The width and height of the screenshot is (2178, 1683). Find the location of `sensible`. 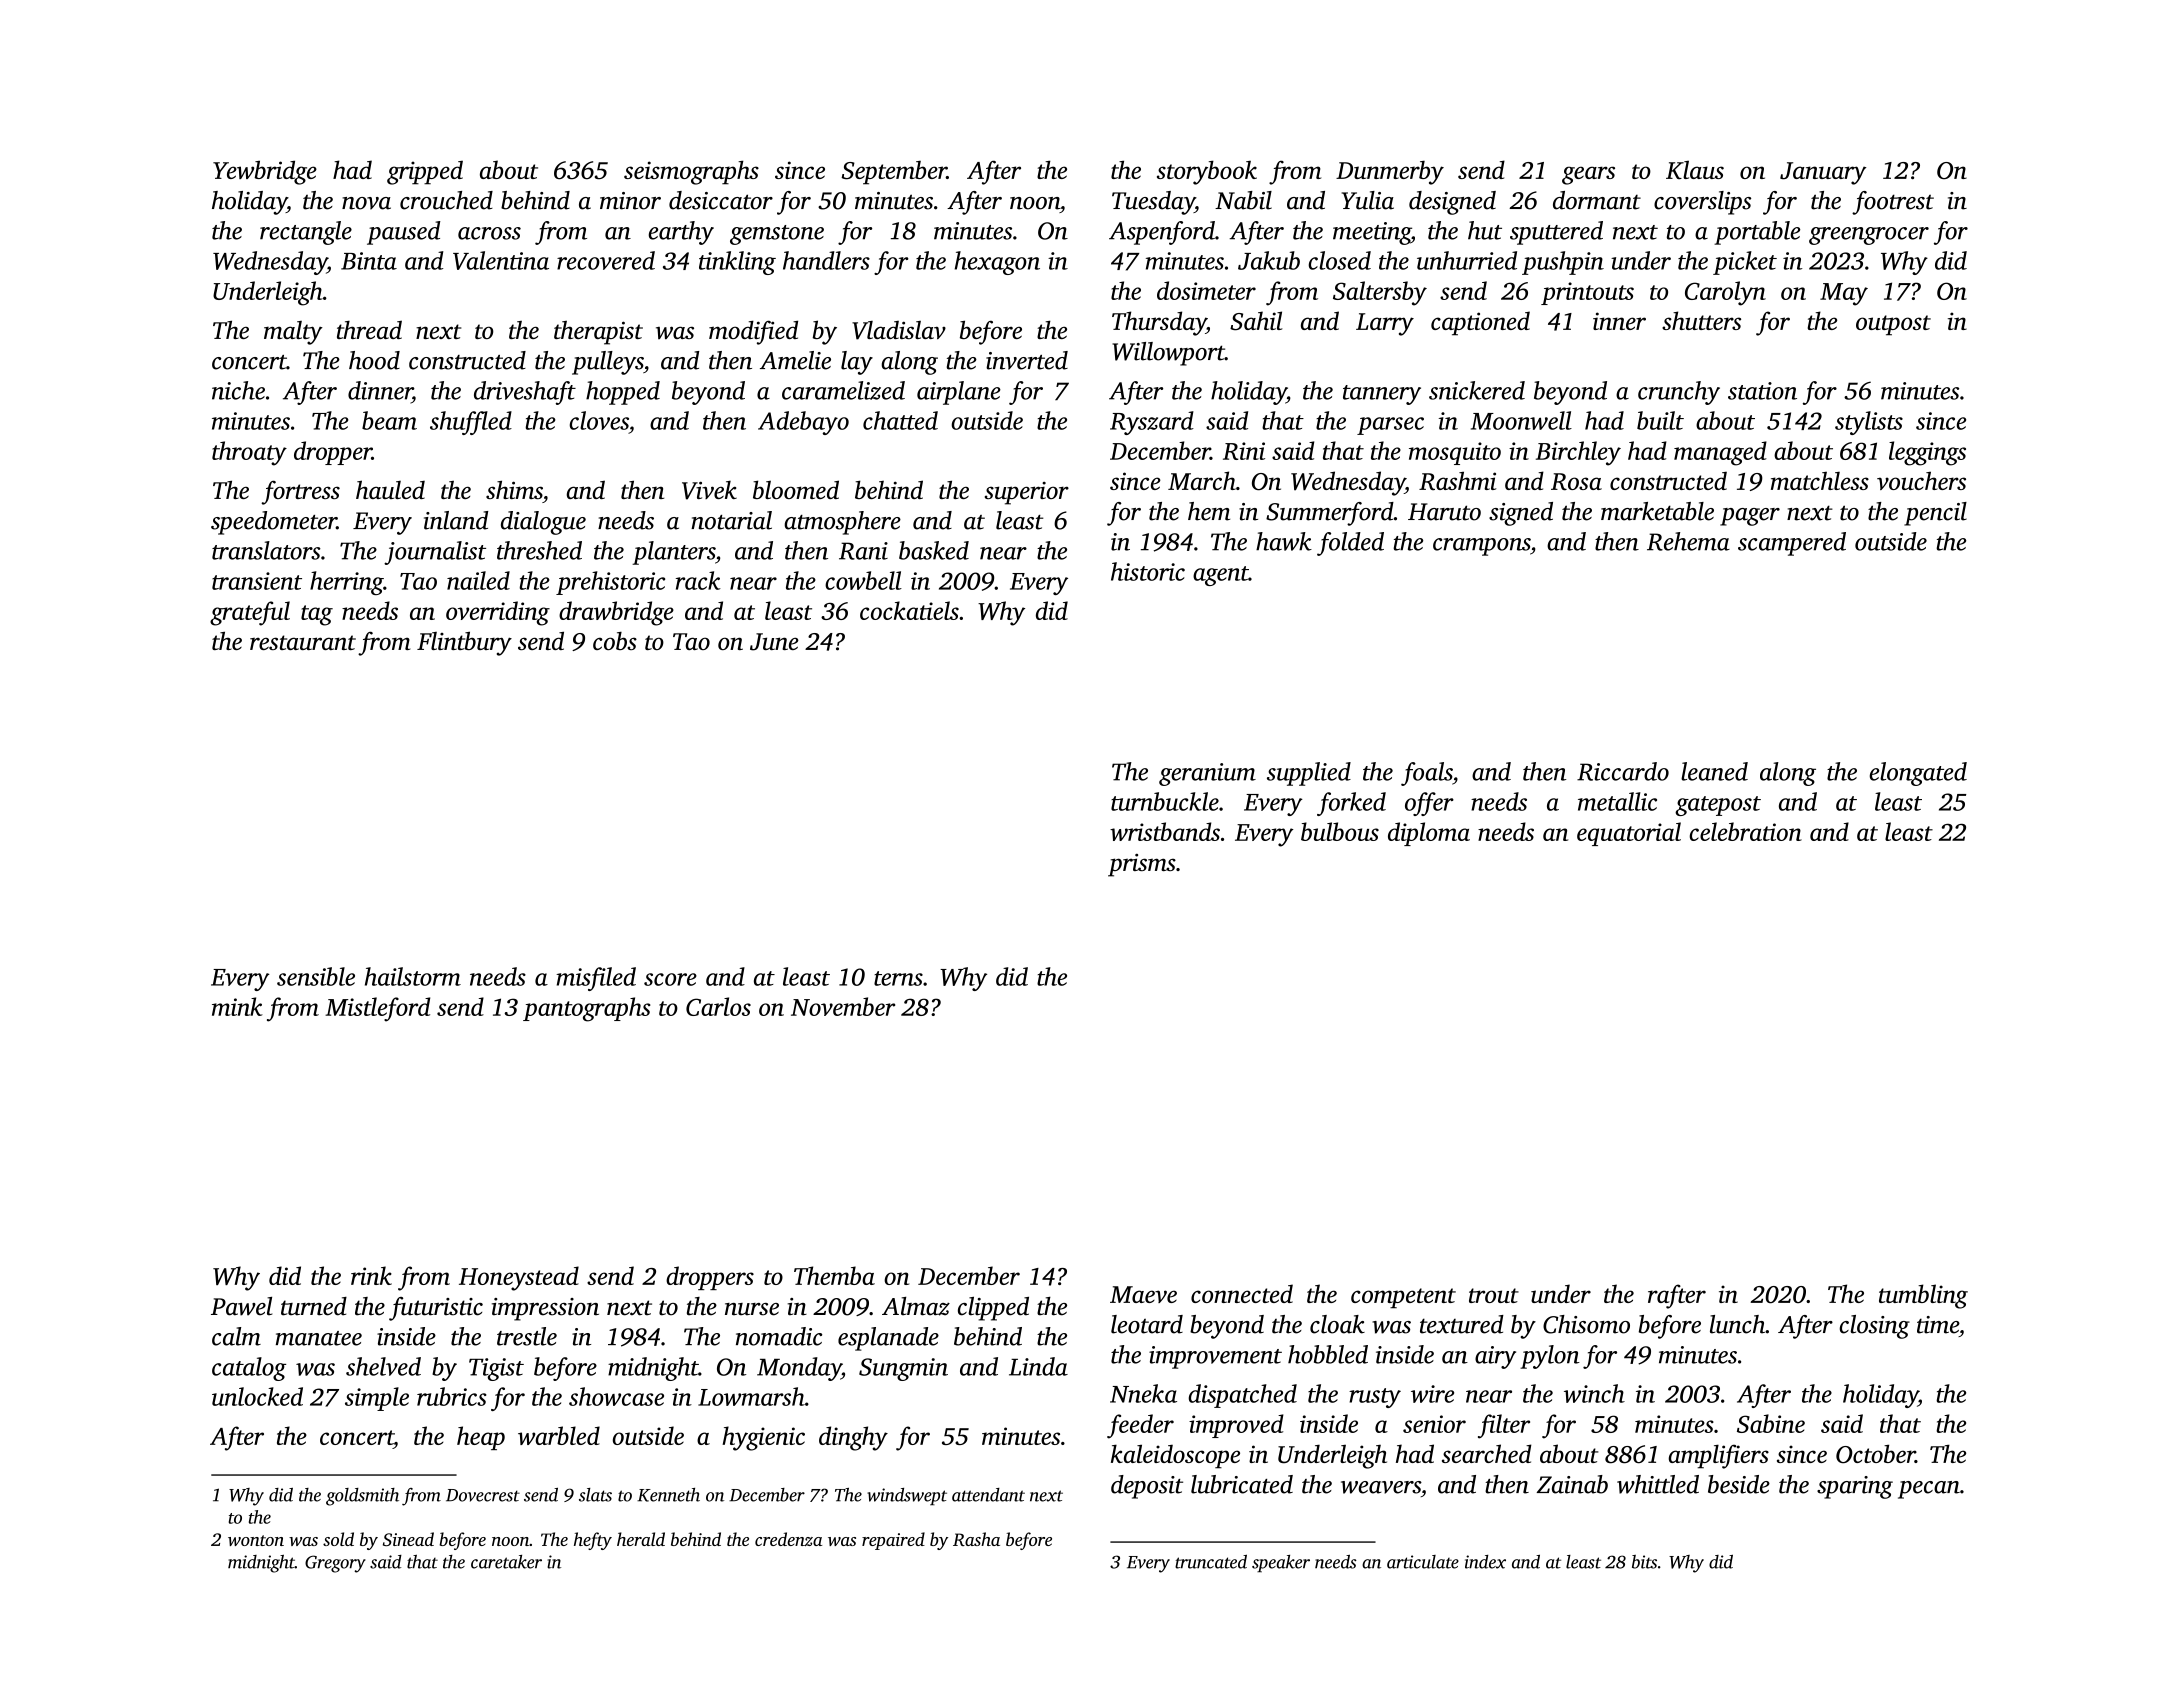

sensible is located at coordinates (316, 976).
